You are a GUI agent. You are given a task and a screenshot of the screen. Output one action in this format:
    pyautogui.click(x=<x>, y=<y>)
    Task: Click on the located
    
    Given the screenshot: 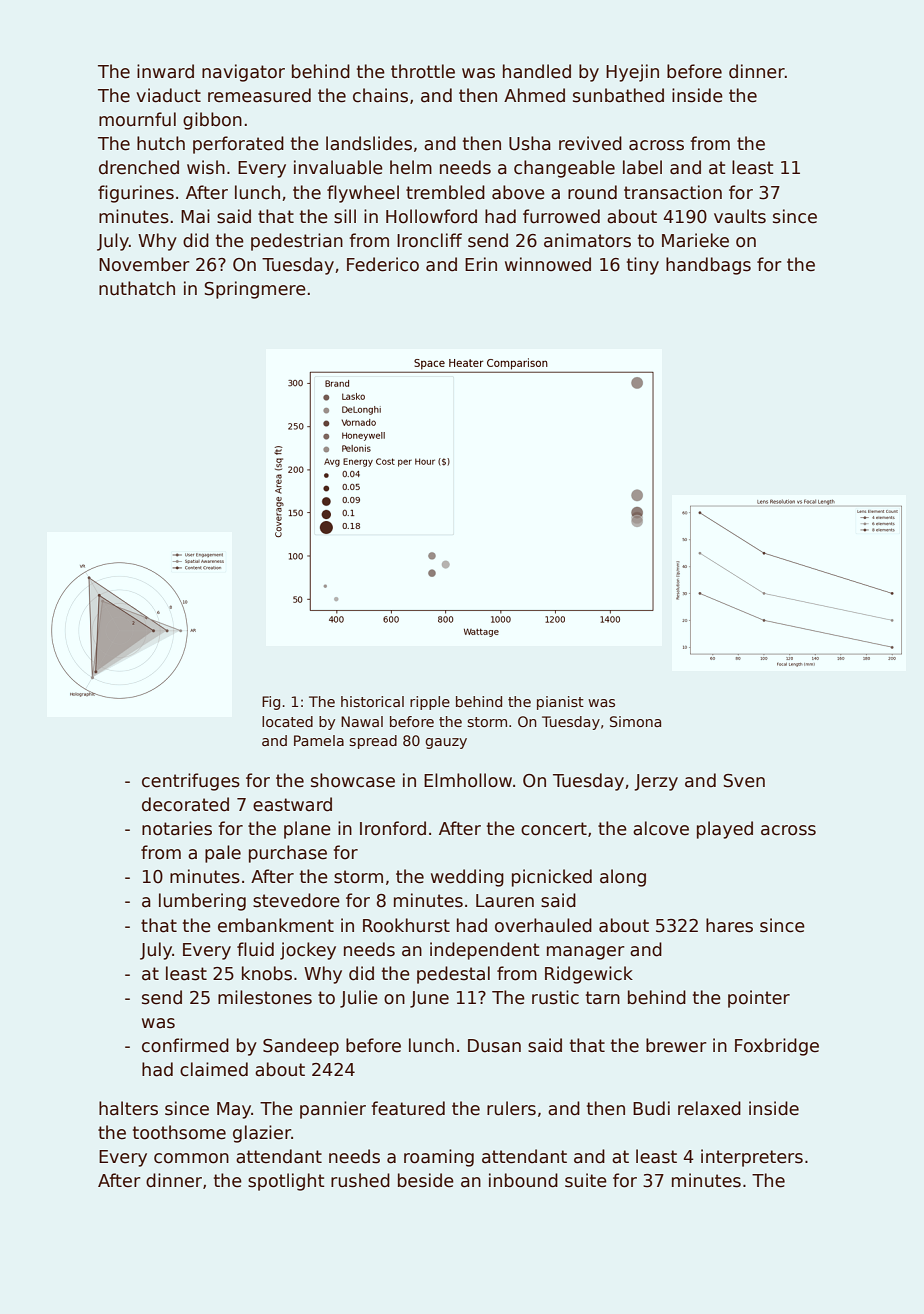 What is the action you would take?
    pyautogui.click(x=287, y=721)
